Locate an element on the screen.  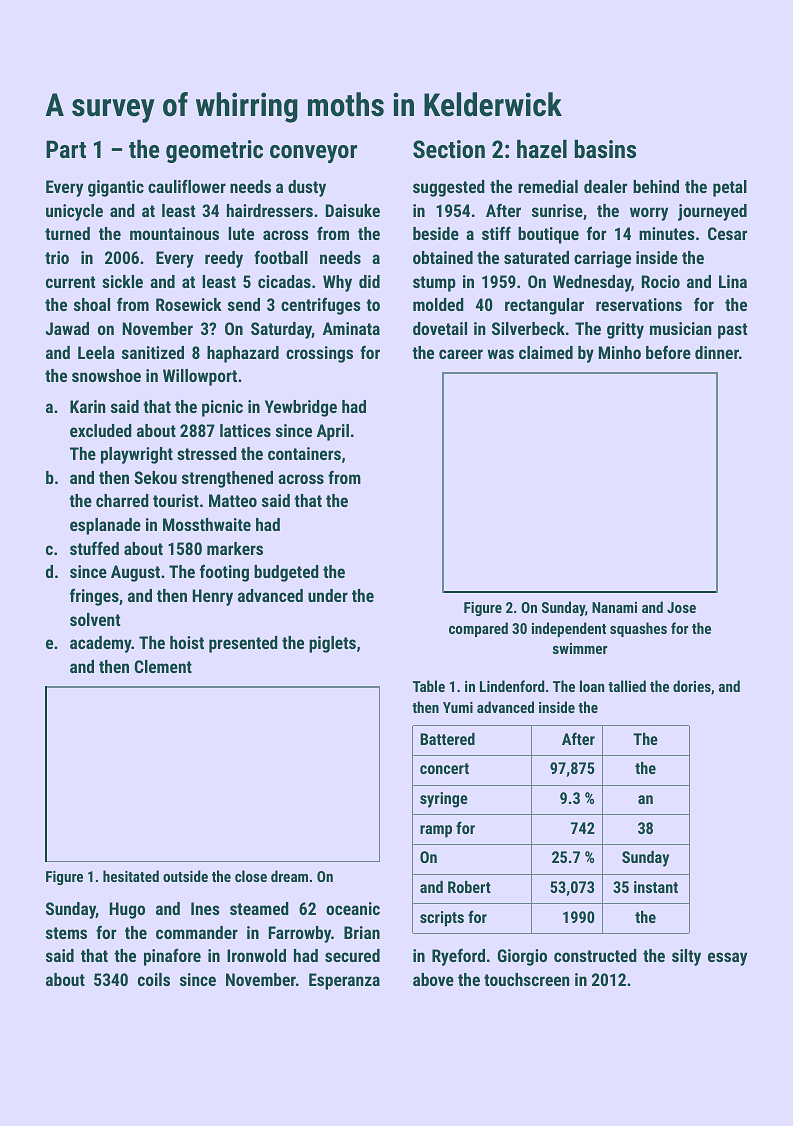
syringe is located at coordinates (444, 800).
